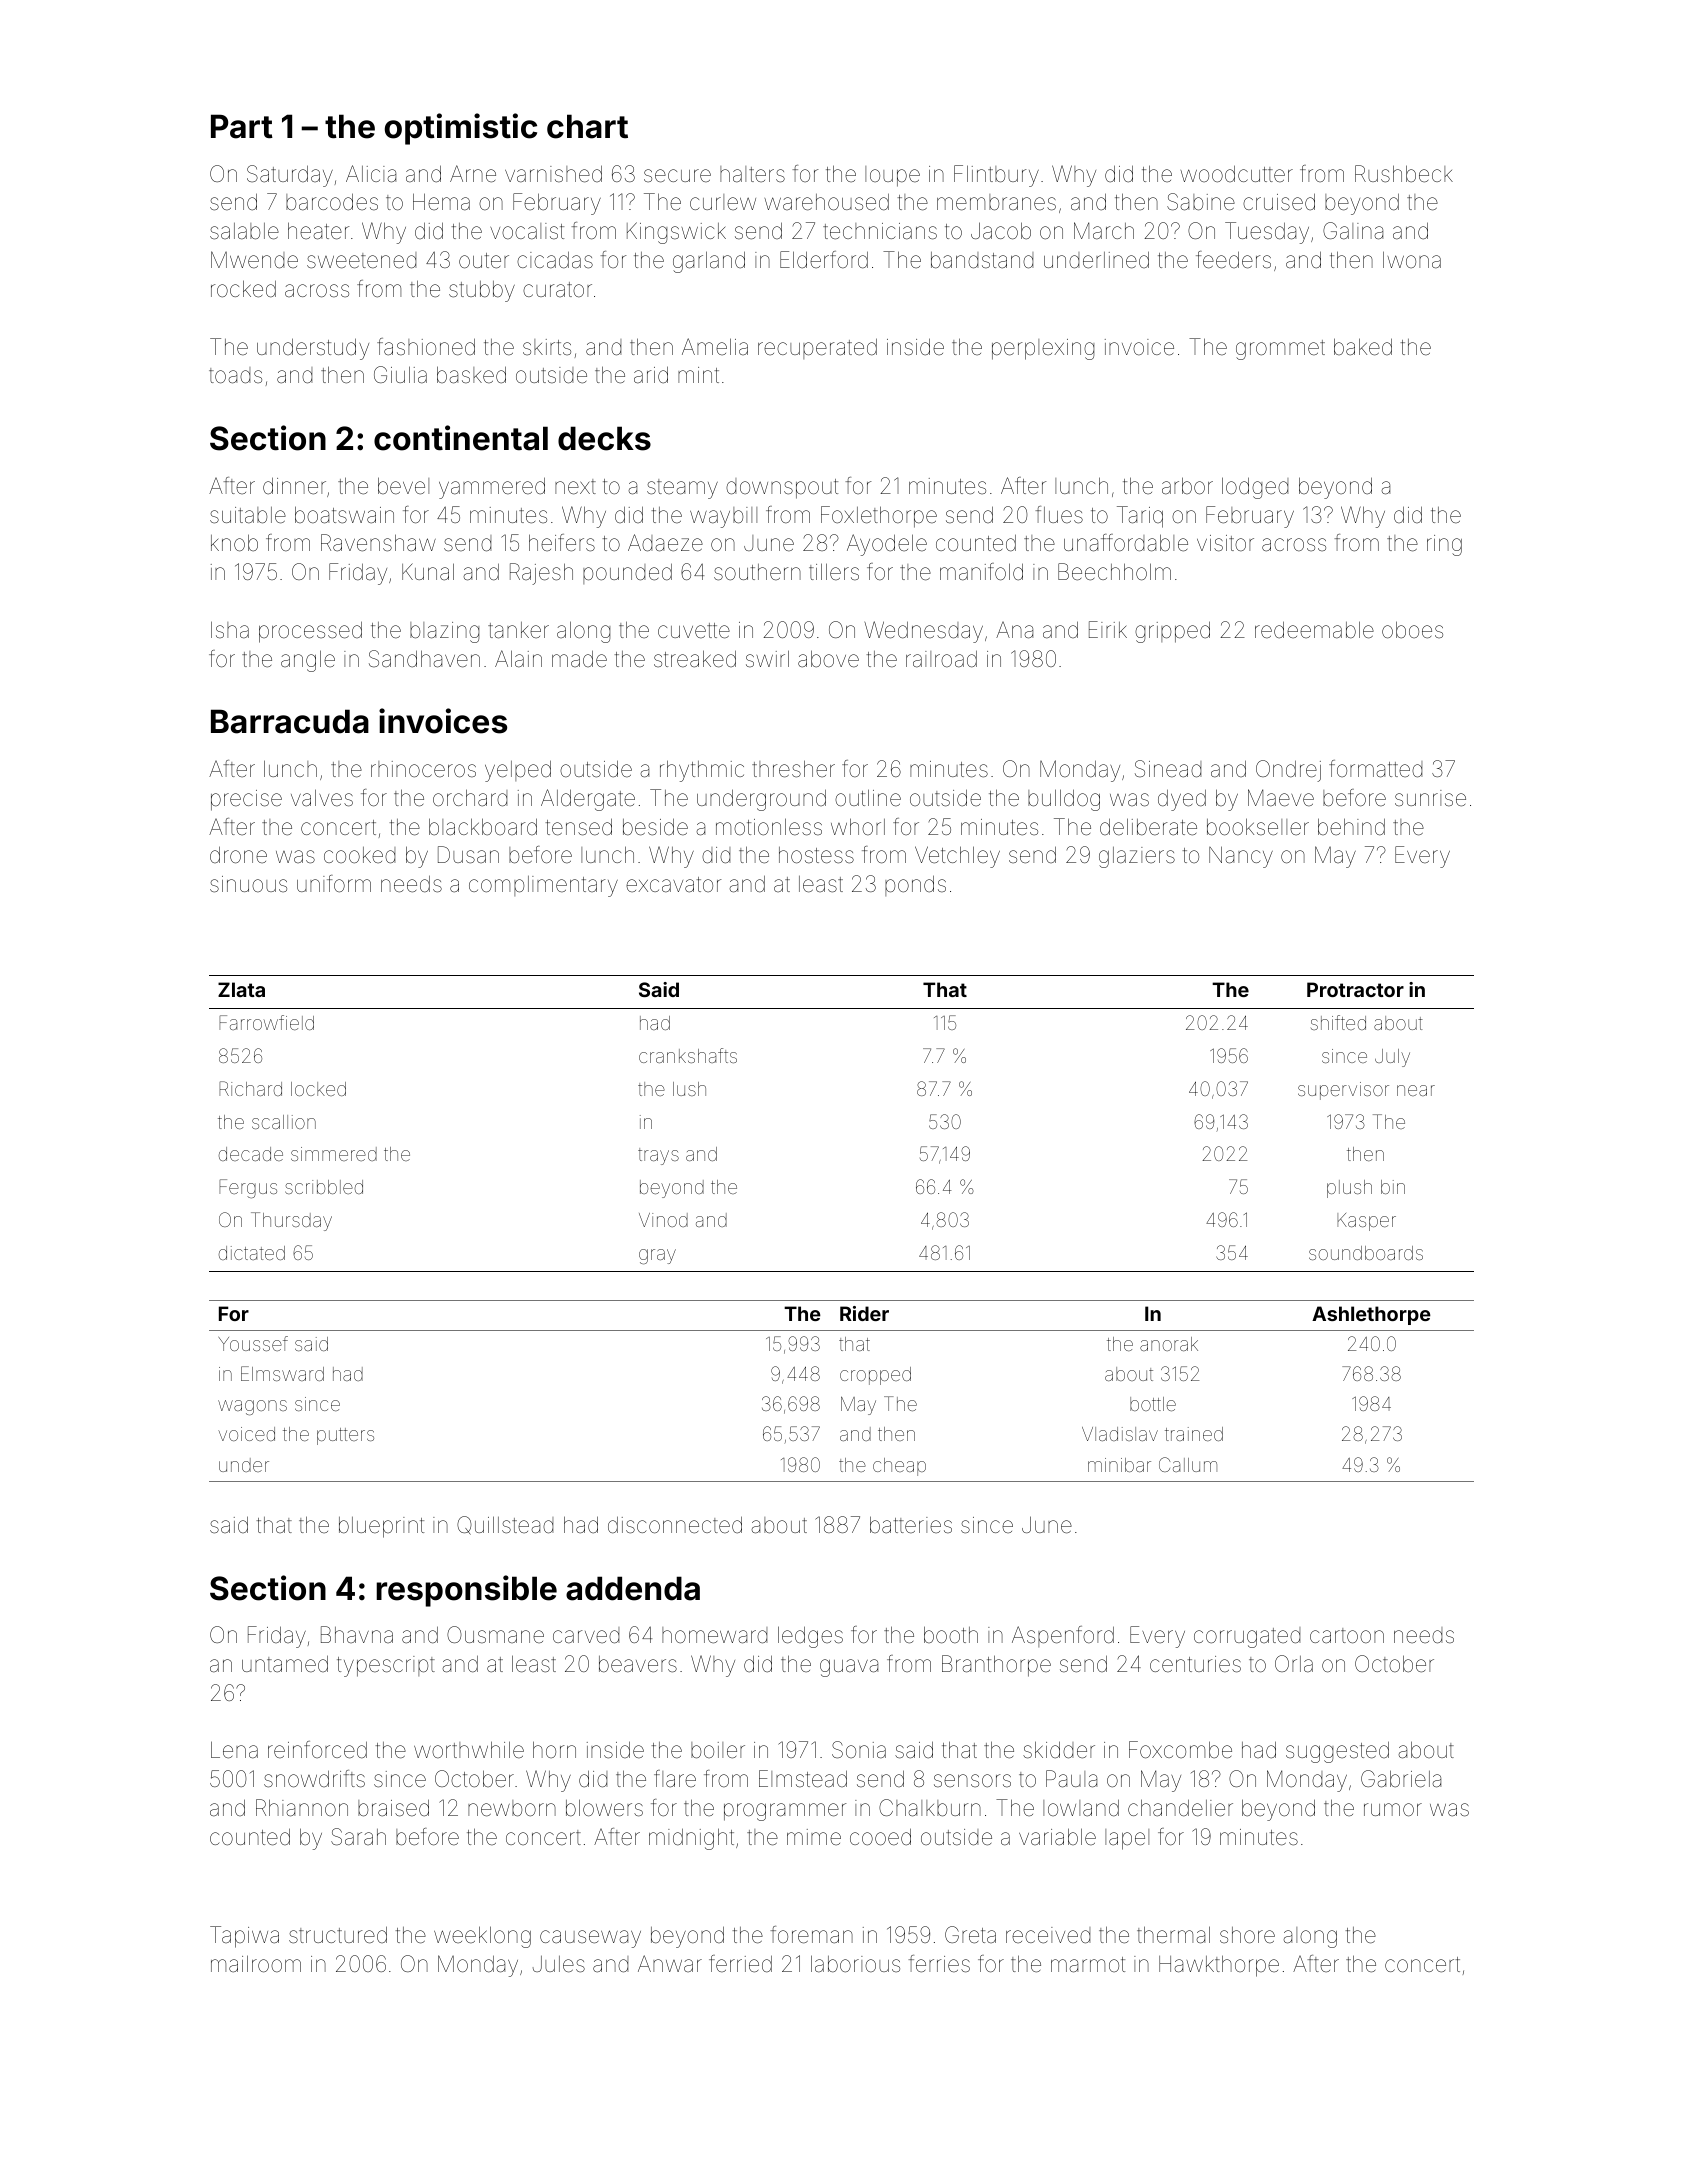  I want to click on woodcutter, so click(1236, 173).
